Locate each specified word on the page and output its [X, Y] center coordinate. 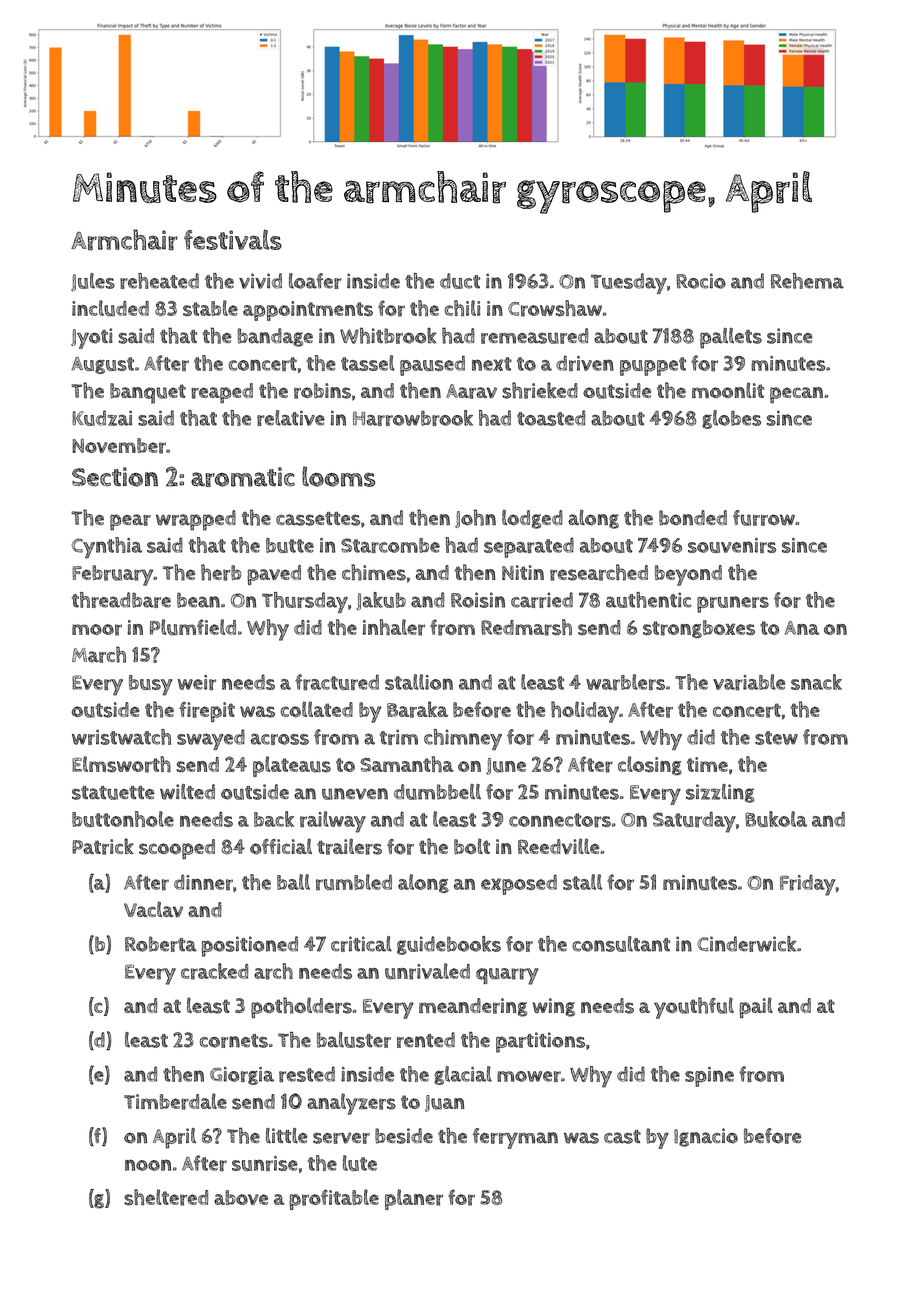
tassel [368, 363]
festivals [233, 239]
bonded [693, 518]
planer [414, 1199]
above [241, 1197]
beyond [688, 575]
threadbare [121, 600]
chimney [463, 739]
